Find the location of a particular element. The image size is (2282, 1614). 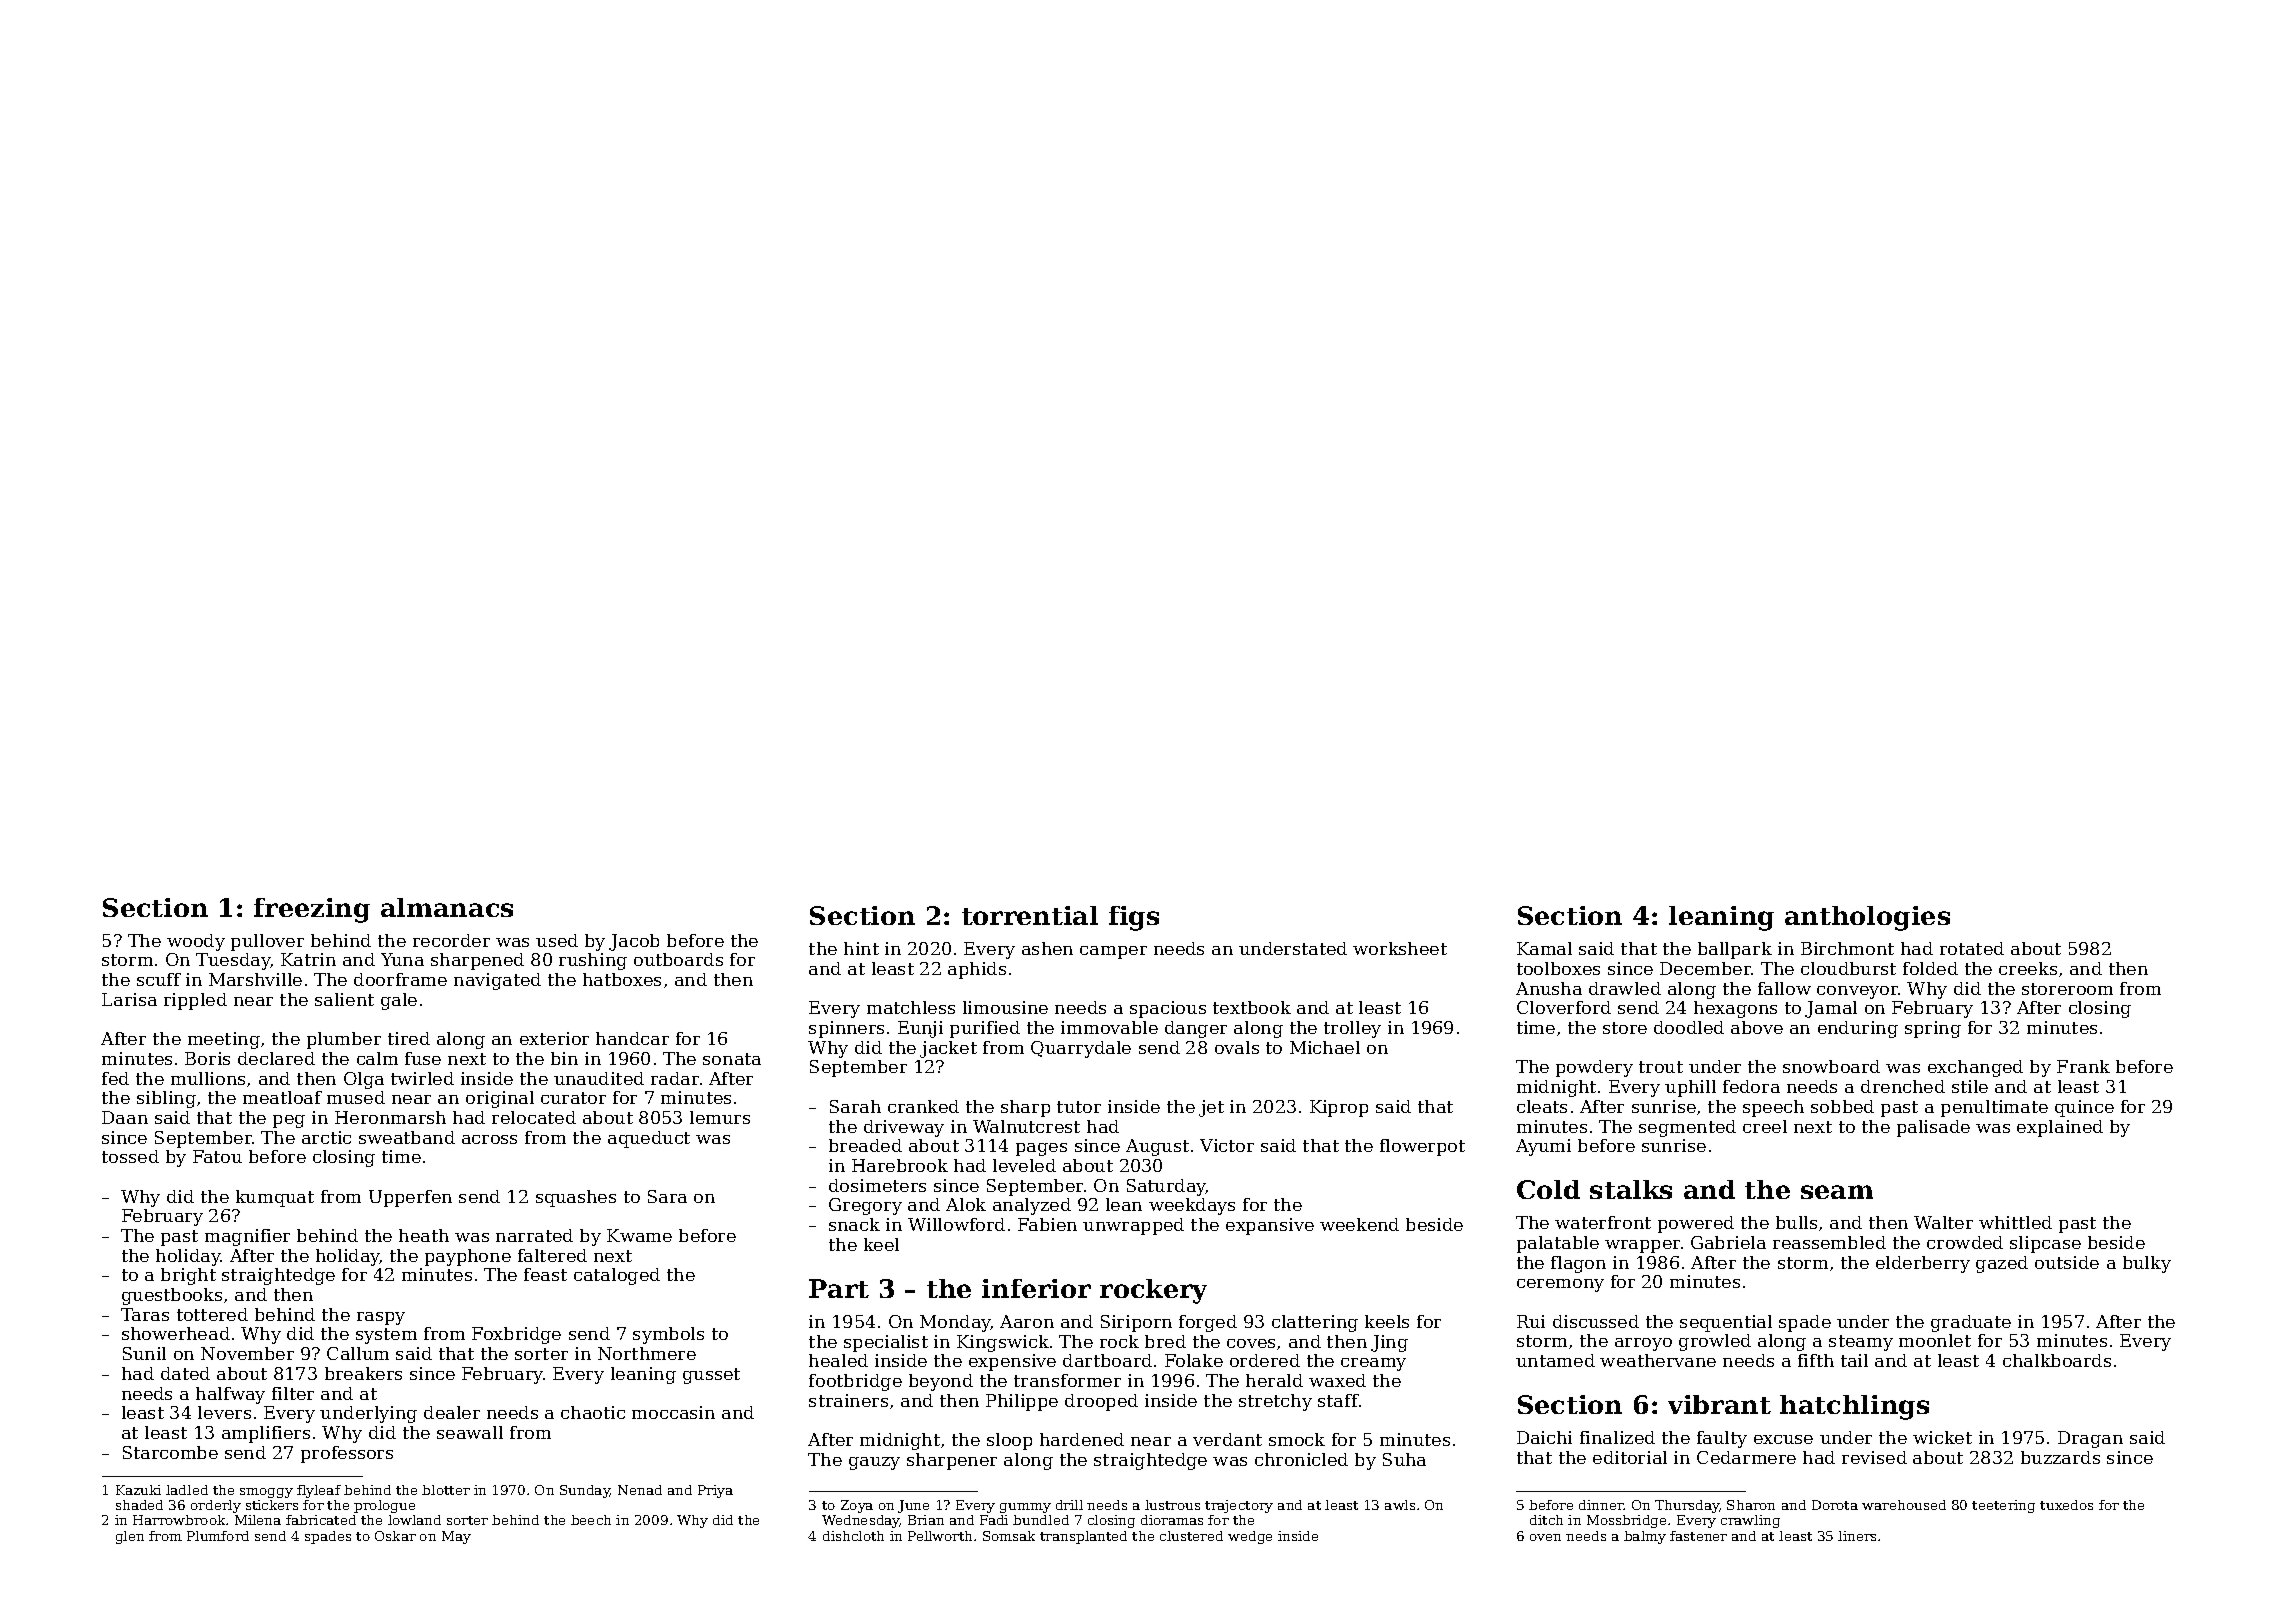

May is located at coordinates (456, 1537).
